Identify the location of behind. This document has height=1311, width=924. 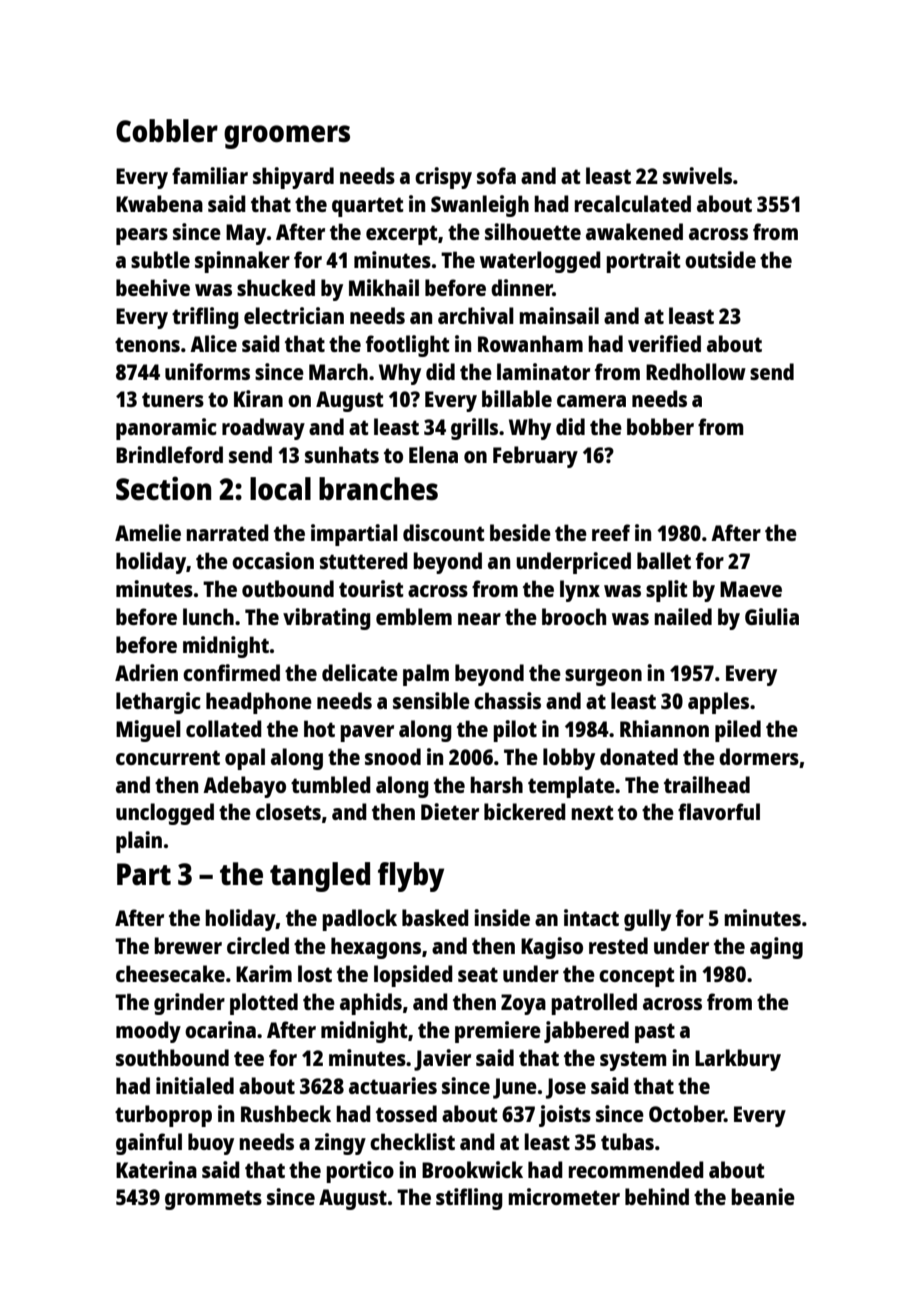
(657, 1196).
